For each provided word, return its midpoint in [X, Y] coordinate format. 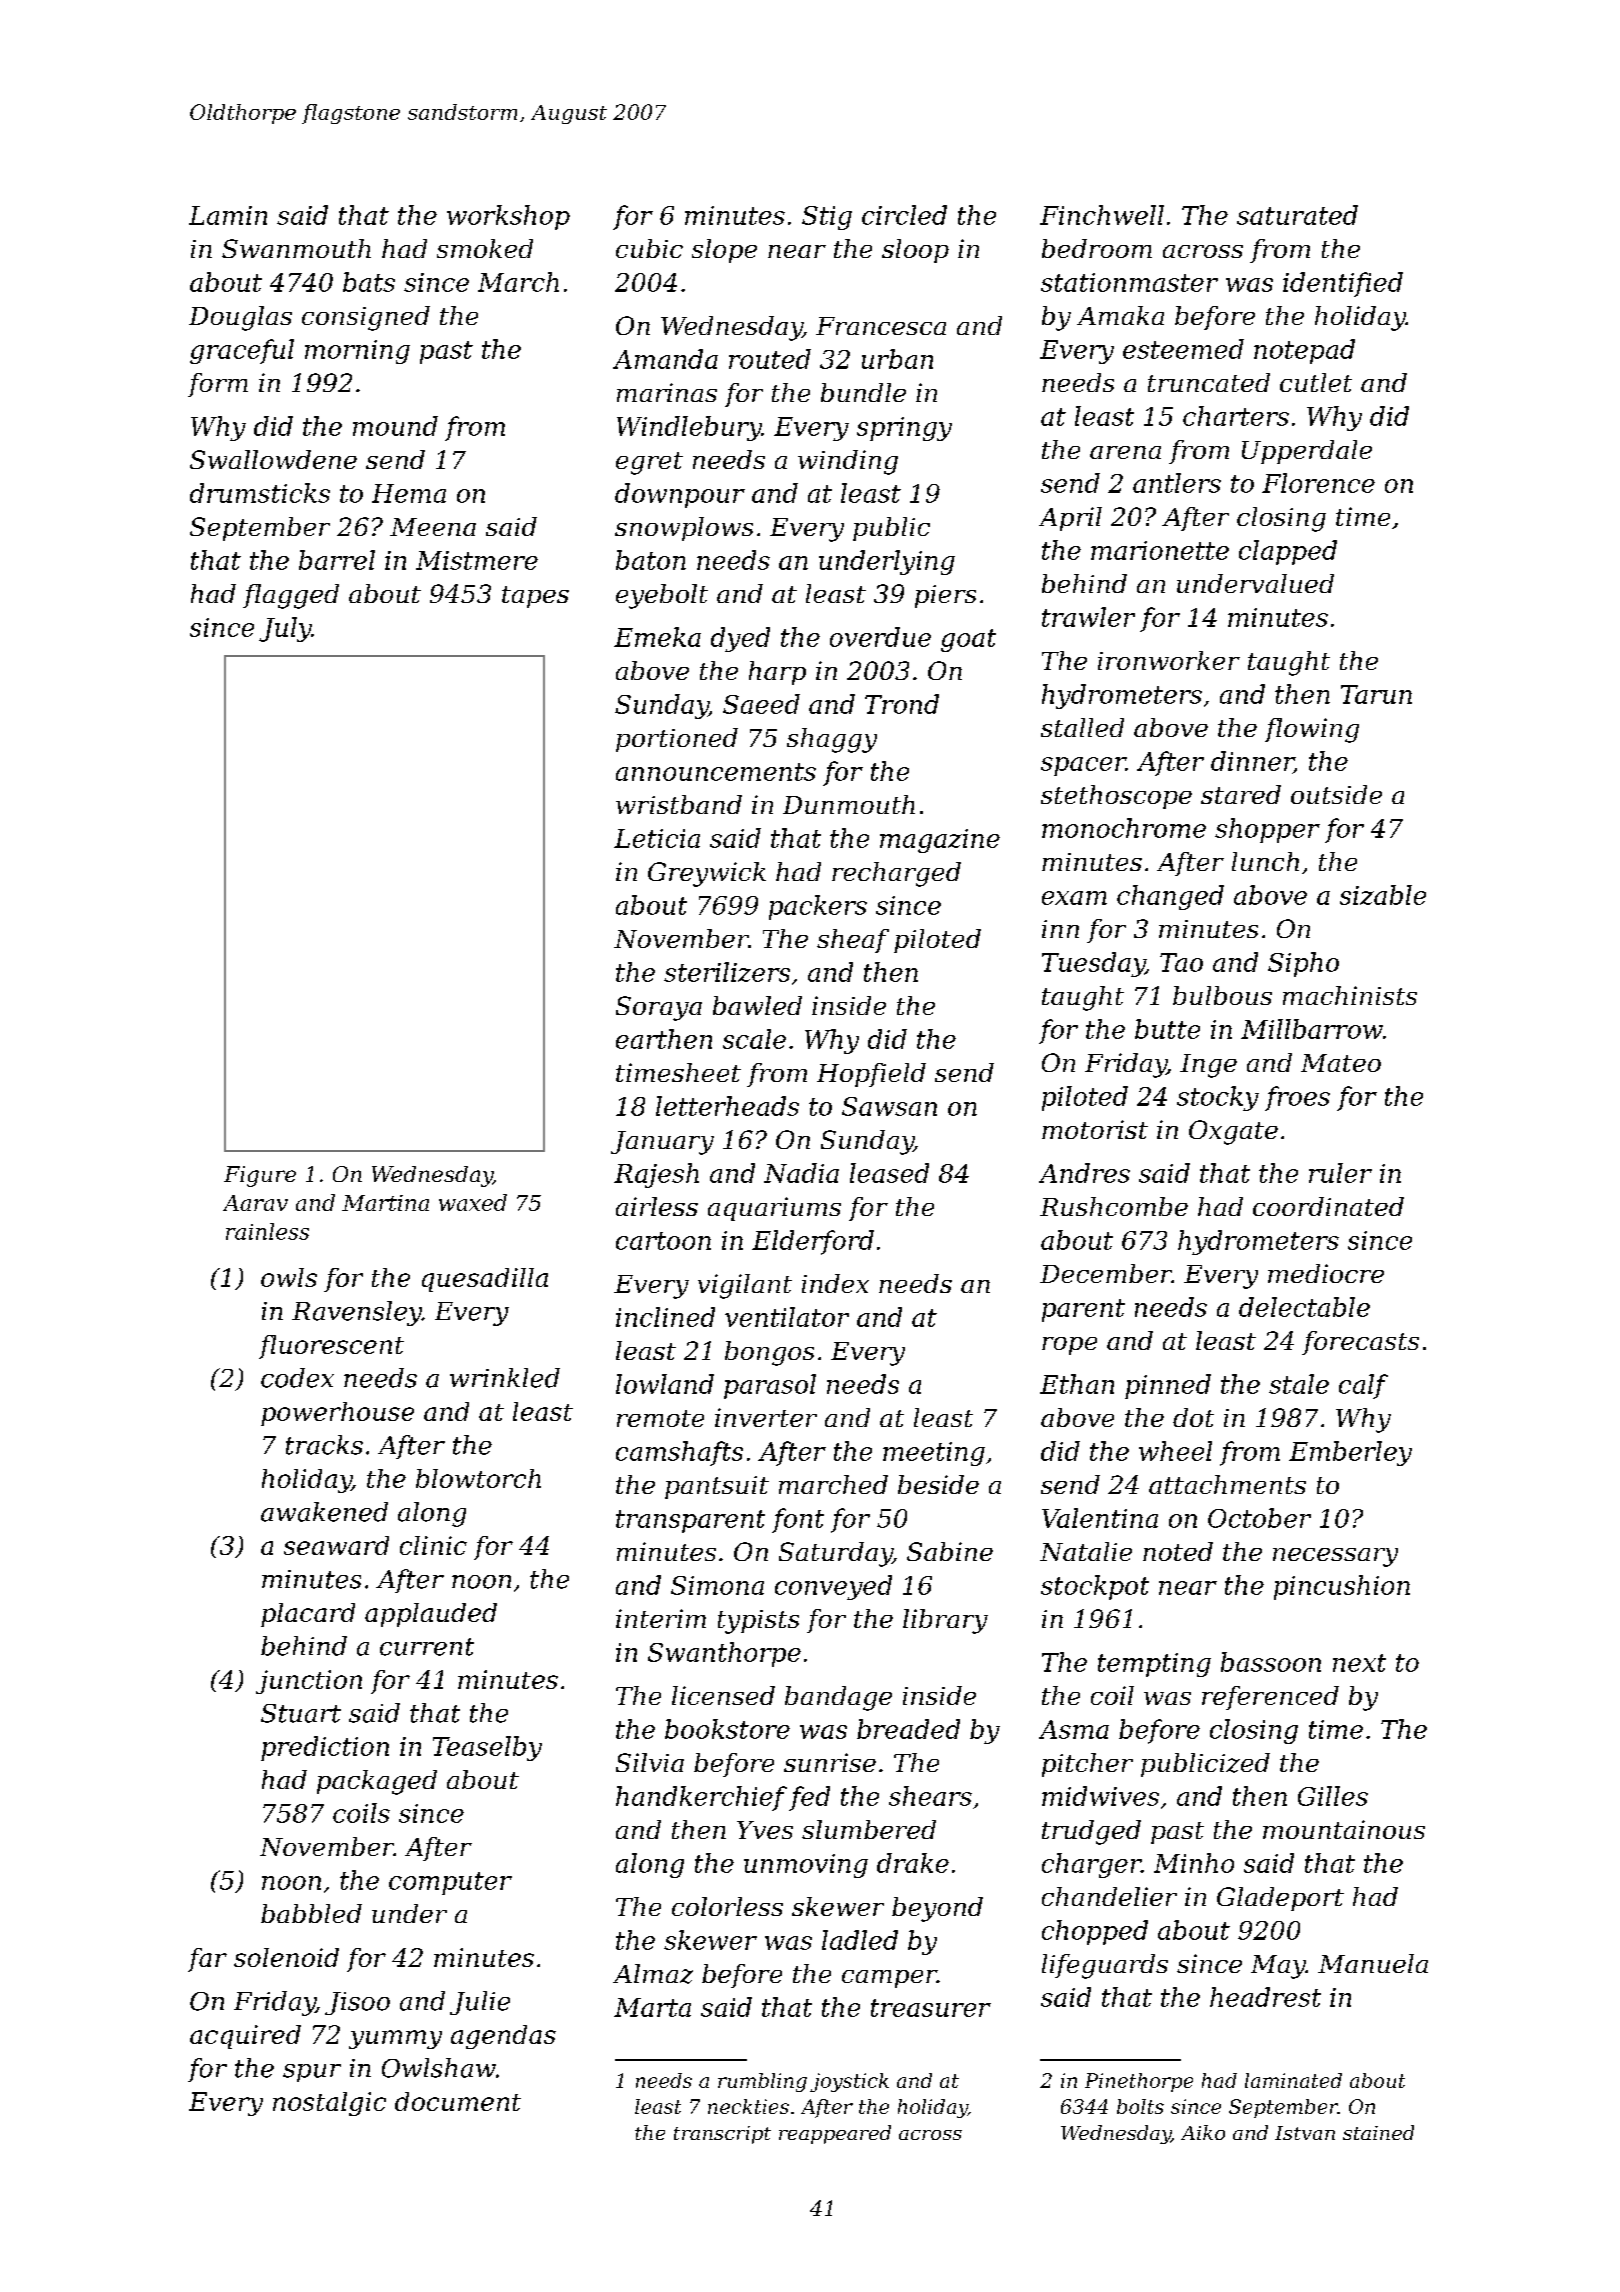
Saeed [761, 704]
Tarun [1376, 694]
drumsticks [260, 493]
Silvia [650, 1762]
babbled [311, 1913]
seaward [336, 1545]
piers [945, 596]
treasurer [931, 2008]
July [285, 629]
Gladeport [1280, 1899]
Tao [1181, 962]
